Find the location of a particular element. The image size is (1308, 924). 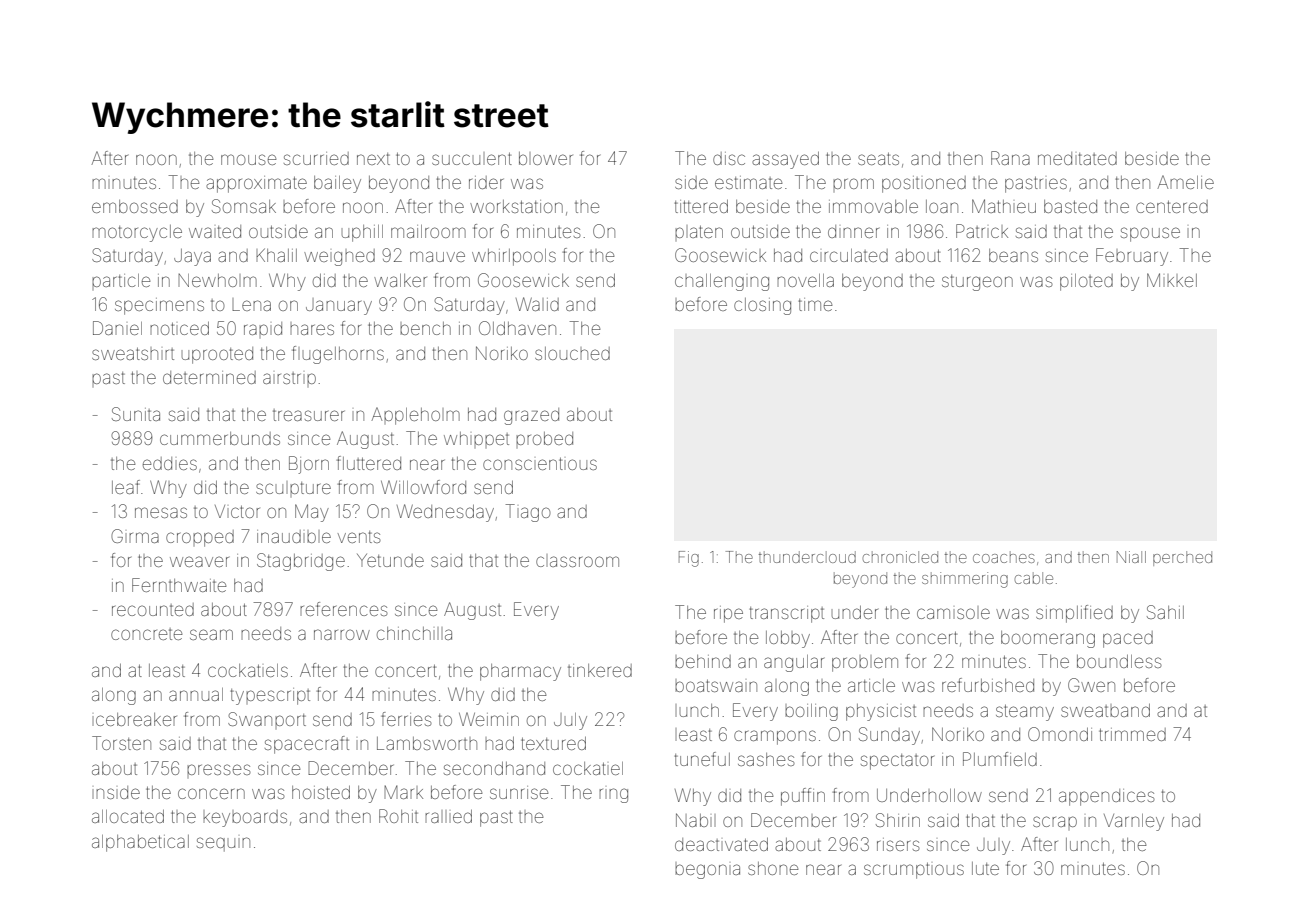

mouse is located at coordinates (248, 159).
